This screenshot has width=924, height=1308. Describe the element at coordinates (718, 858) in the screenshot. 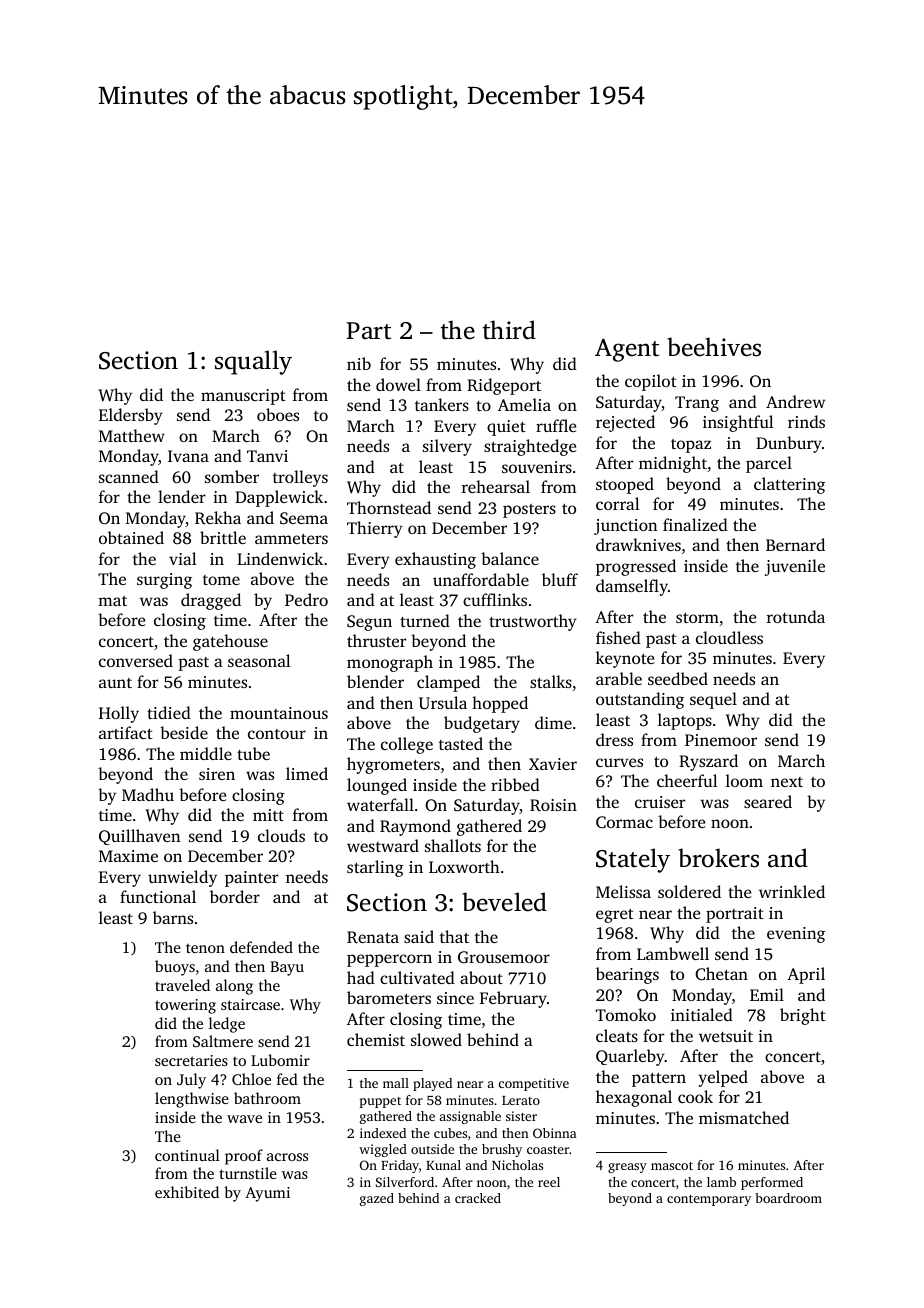

I see `brokers` at that location.
